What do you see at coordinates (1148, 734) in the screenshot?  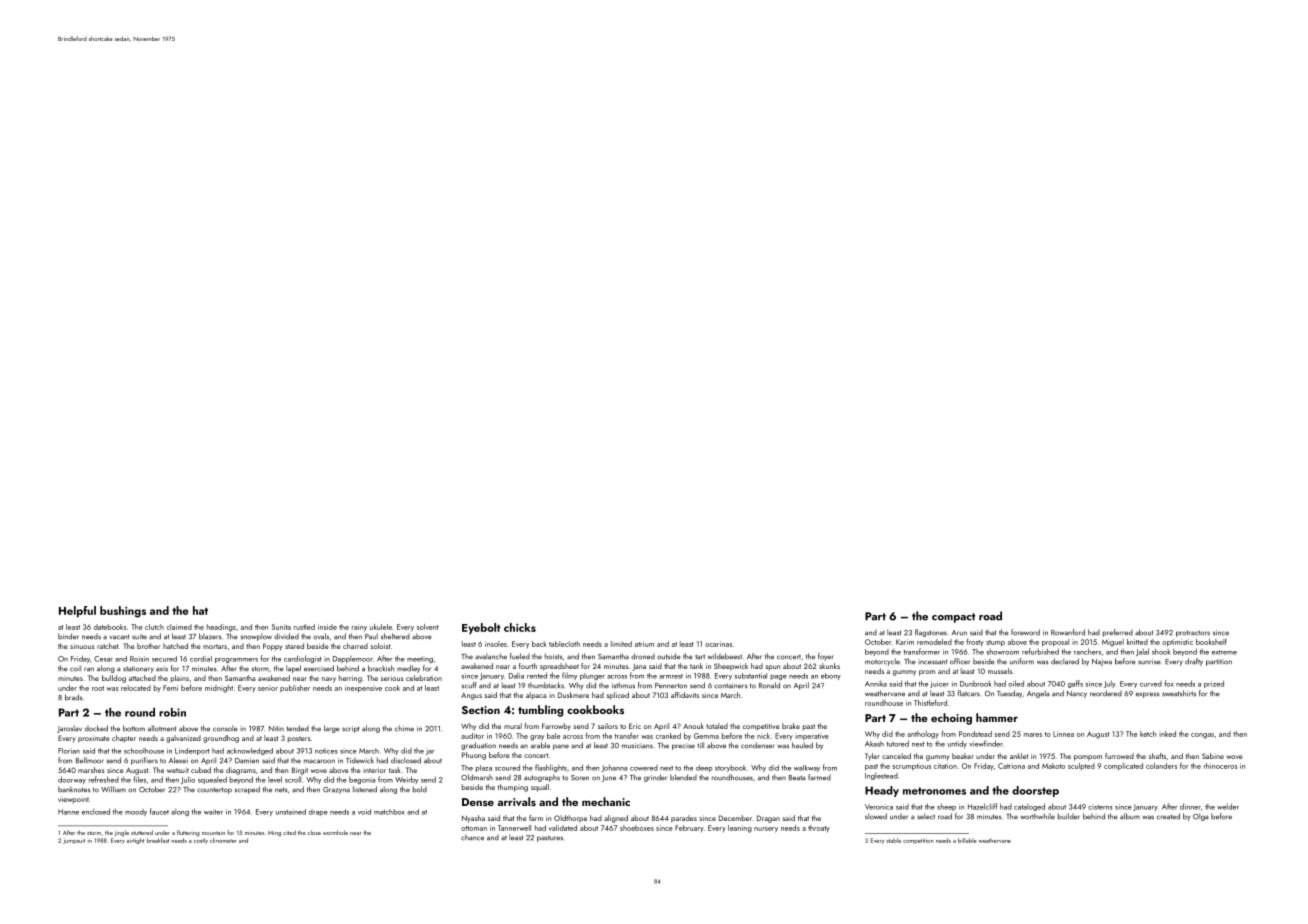 I see `ketch` at bounding box center [1148, 734].
